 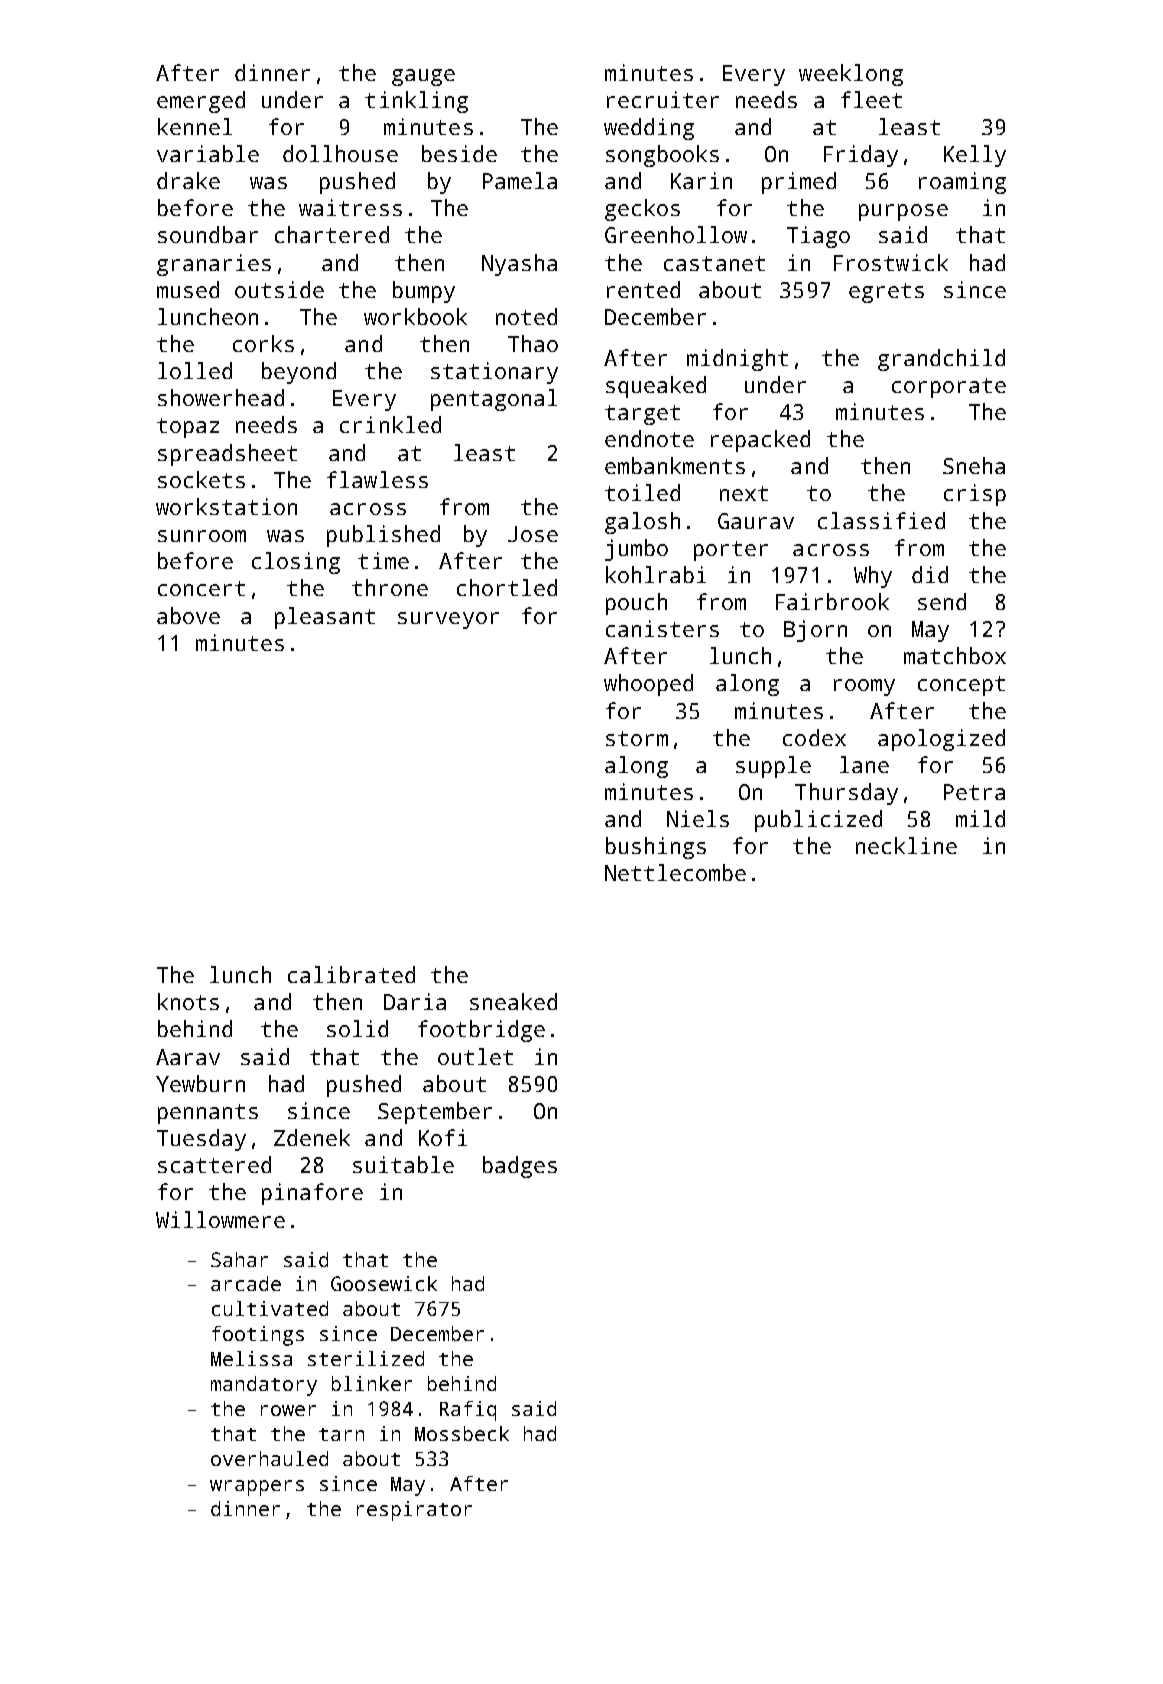 What do you see at coordinates (468, 1411) in the document?
I see `Rafiq` at bounding box center [468, 1411].
